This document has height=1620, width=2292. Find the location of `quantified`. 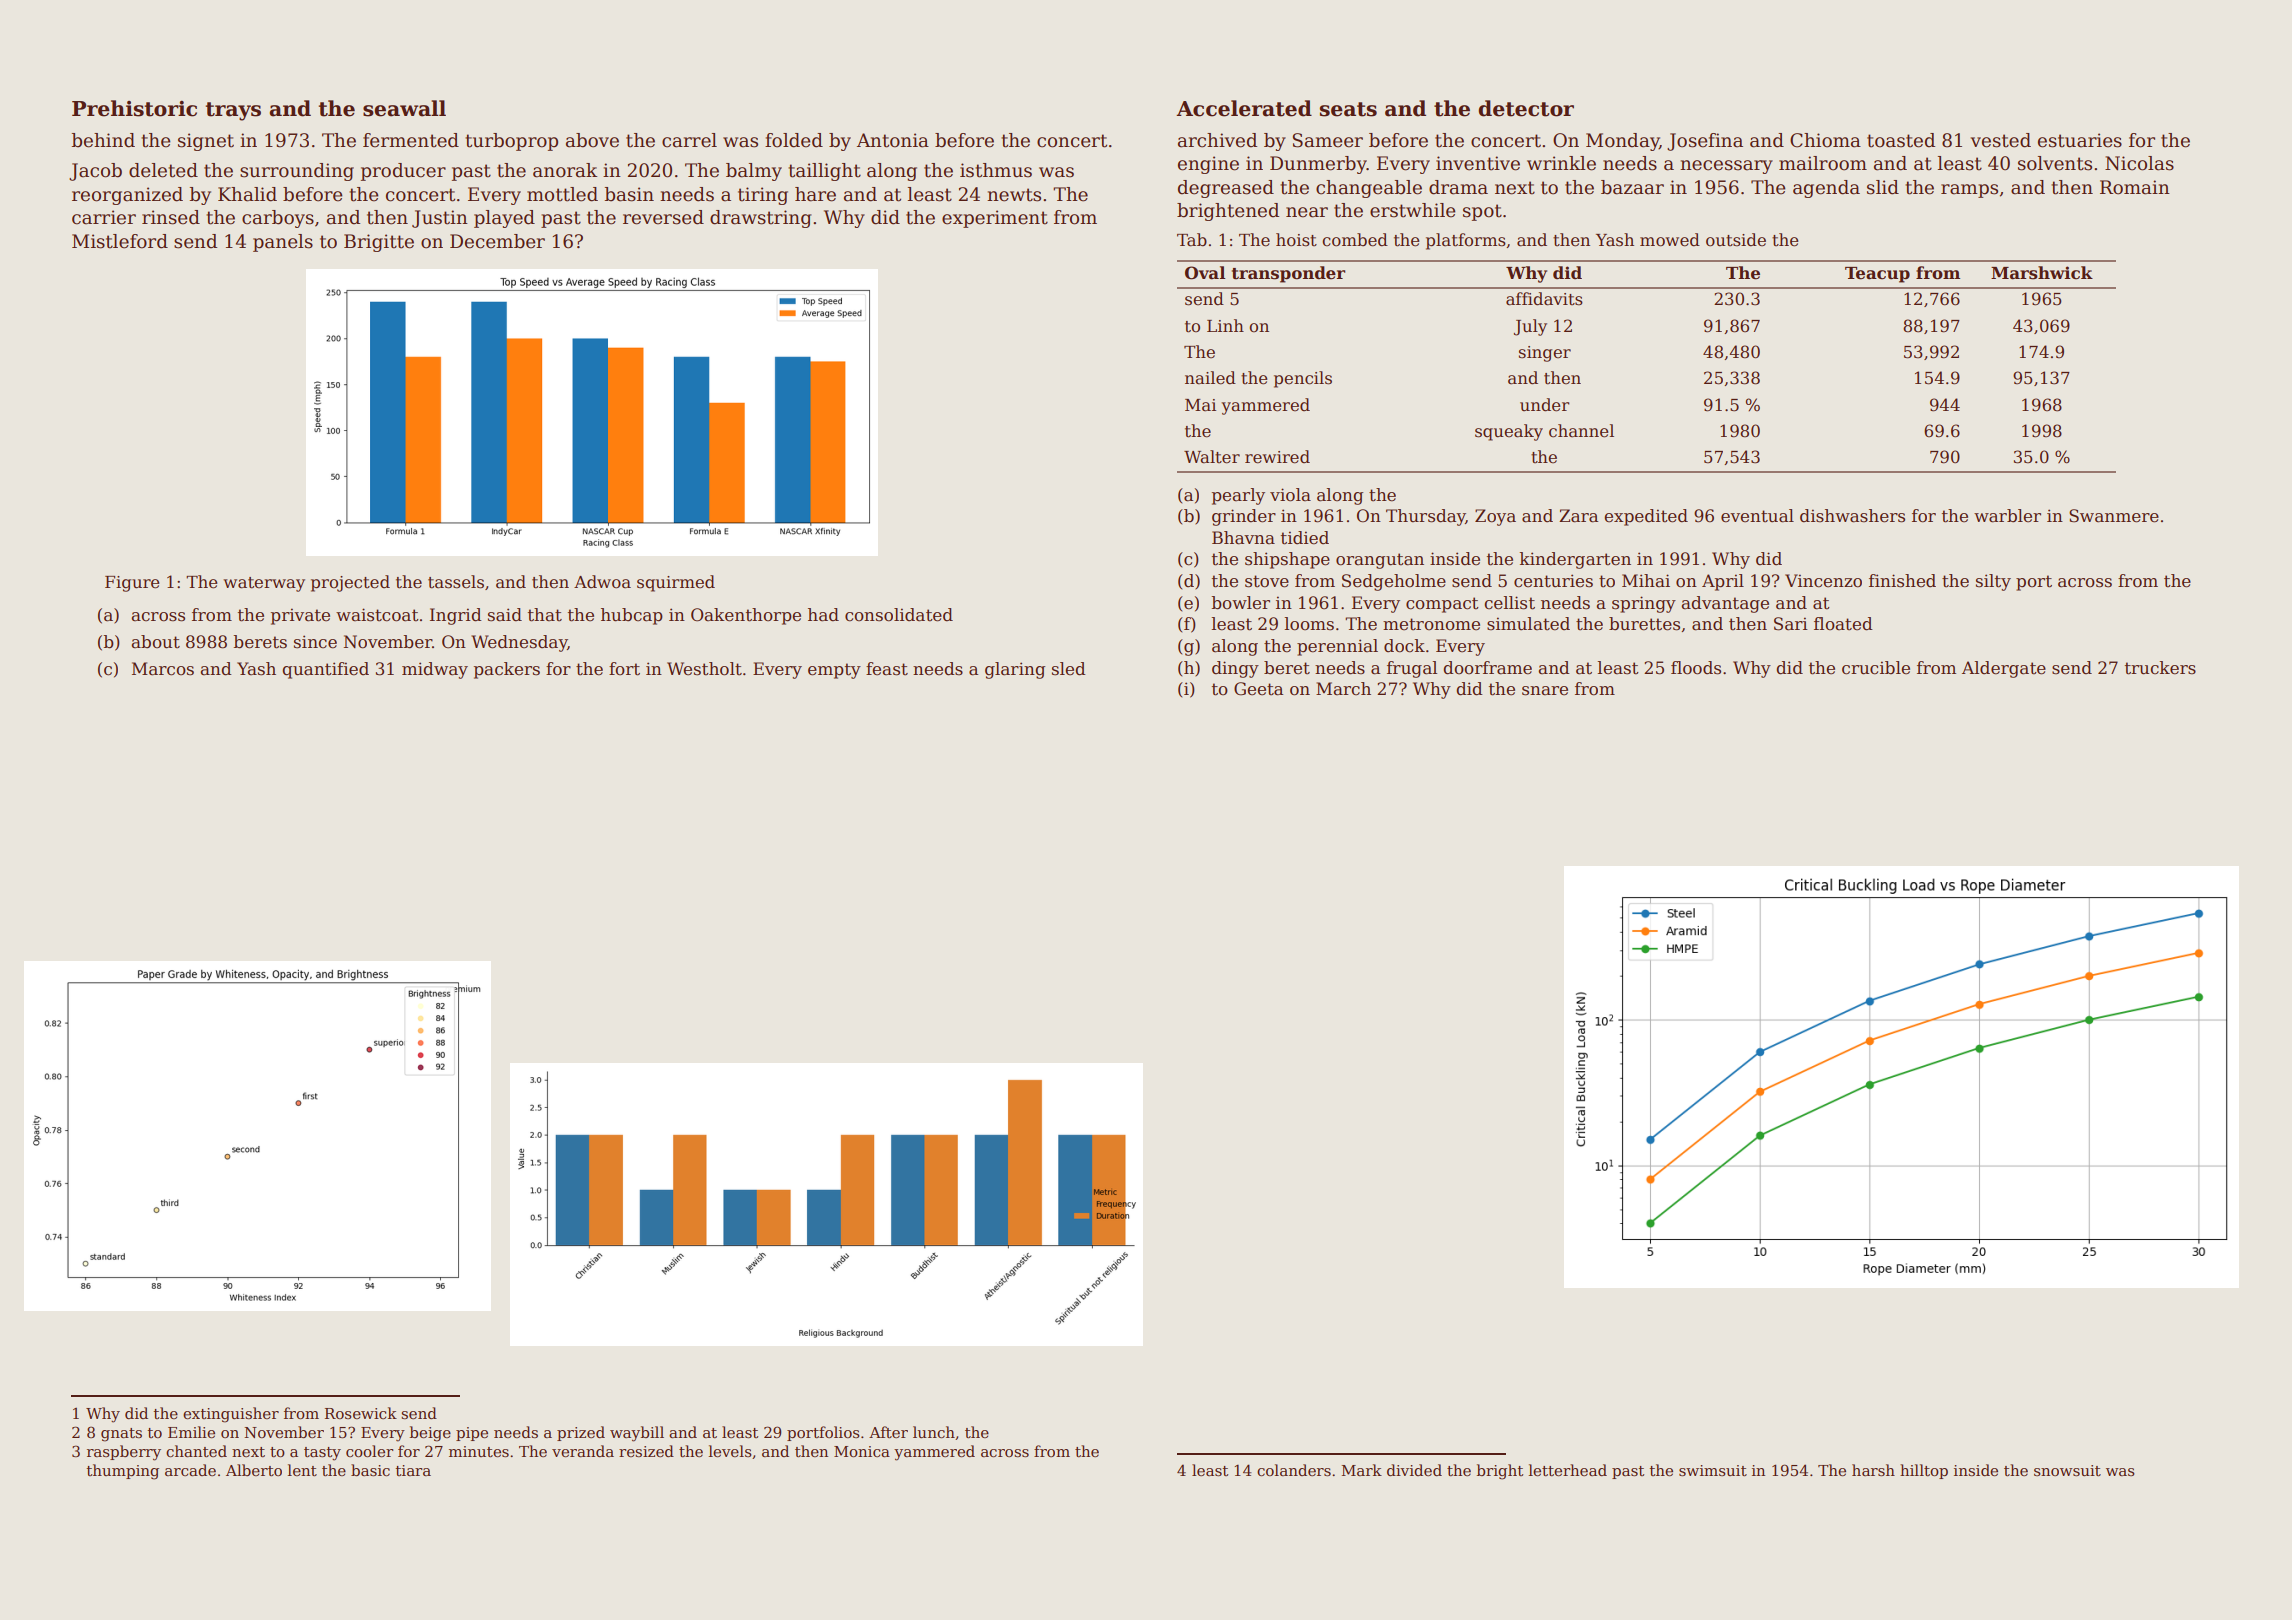

quantified is located at coordinates (325, 670).
